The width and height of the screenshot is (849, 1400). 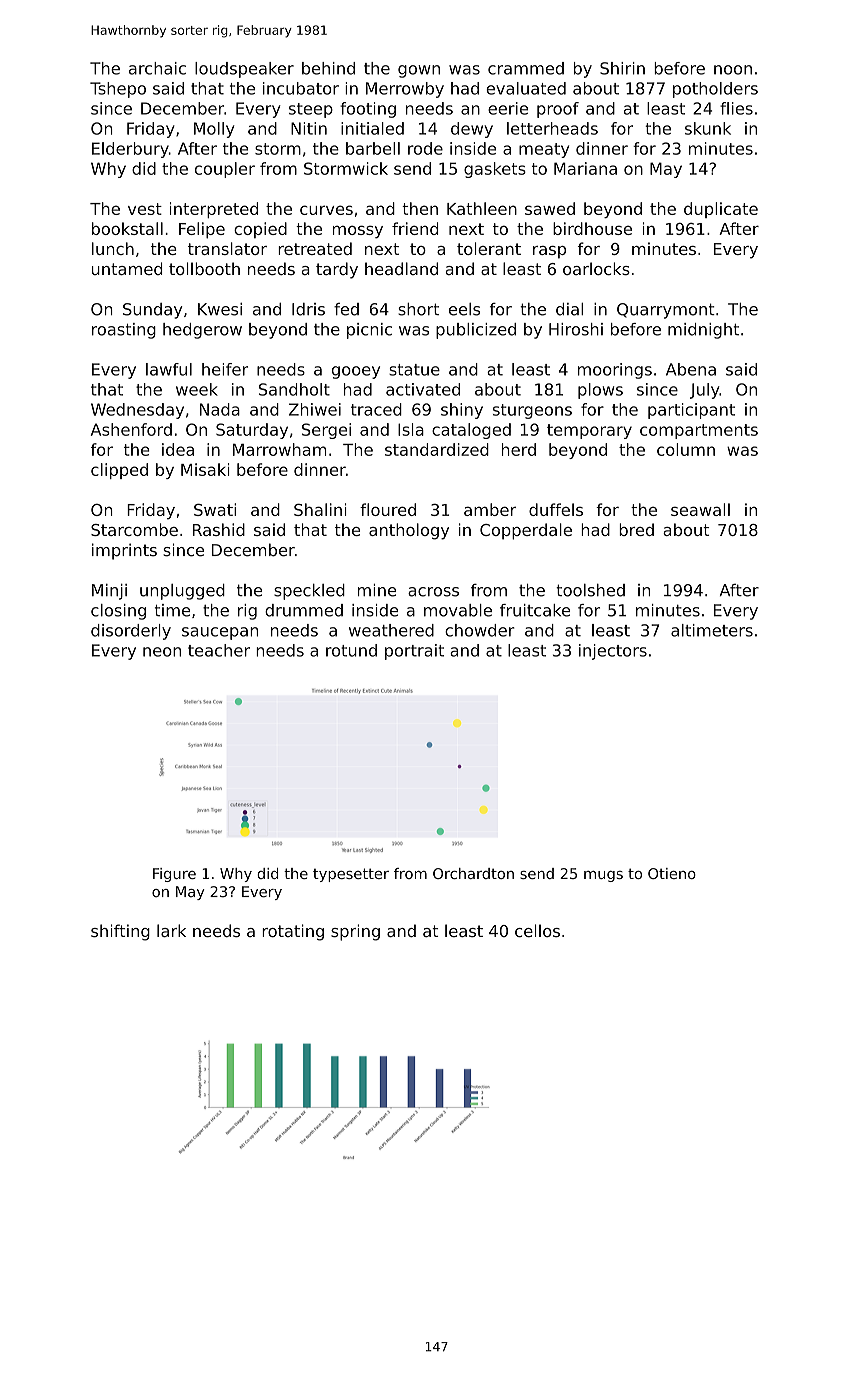 What do you see at coordinates (473, 873) in the screenshot?
I see `Orchardton` at bounding box center [473, 873].
